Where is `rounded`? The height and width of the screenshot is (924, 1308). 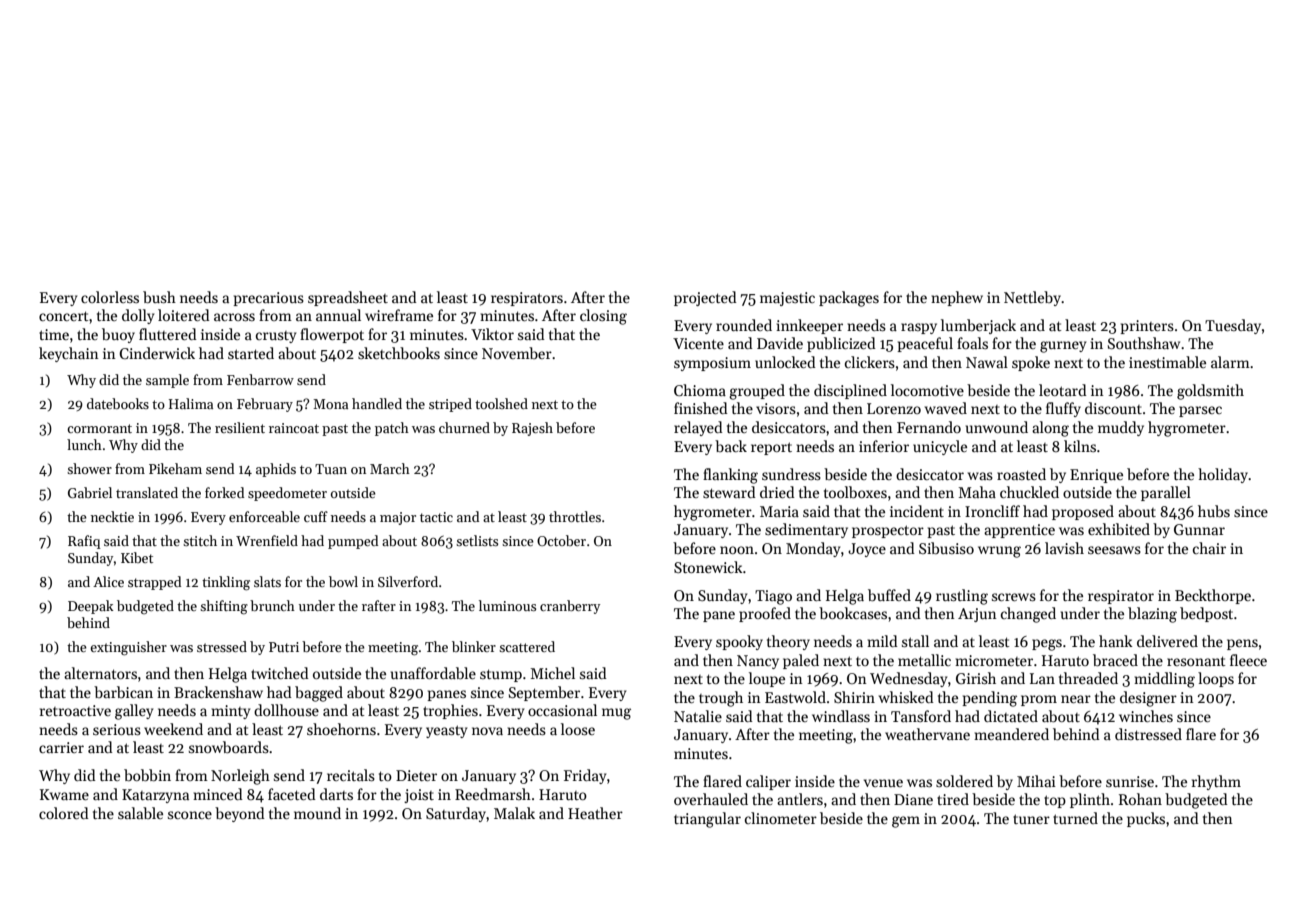
rounded is located at coordinates (744, 325).
